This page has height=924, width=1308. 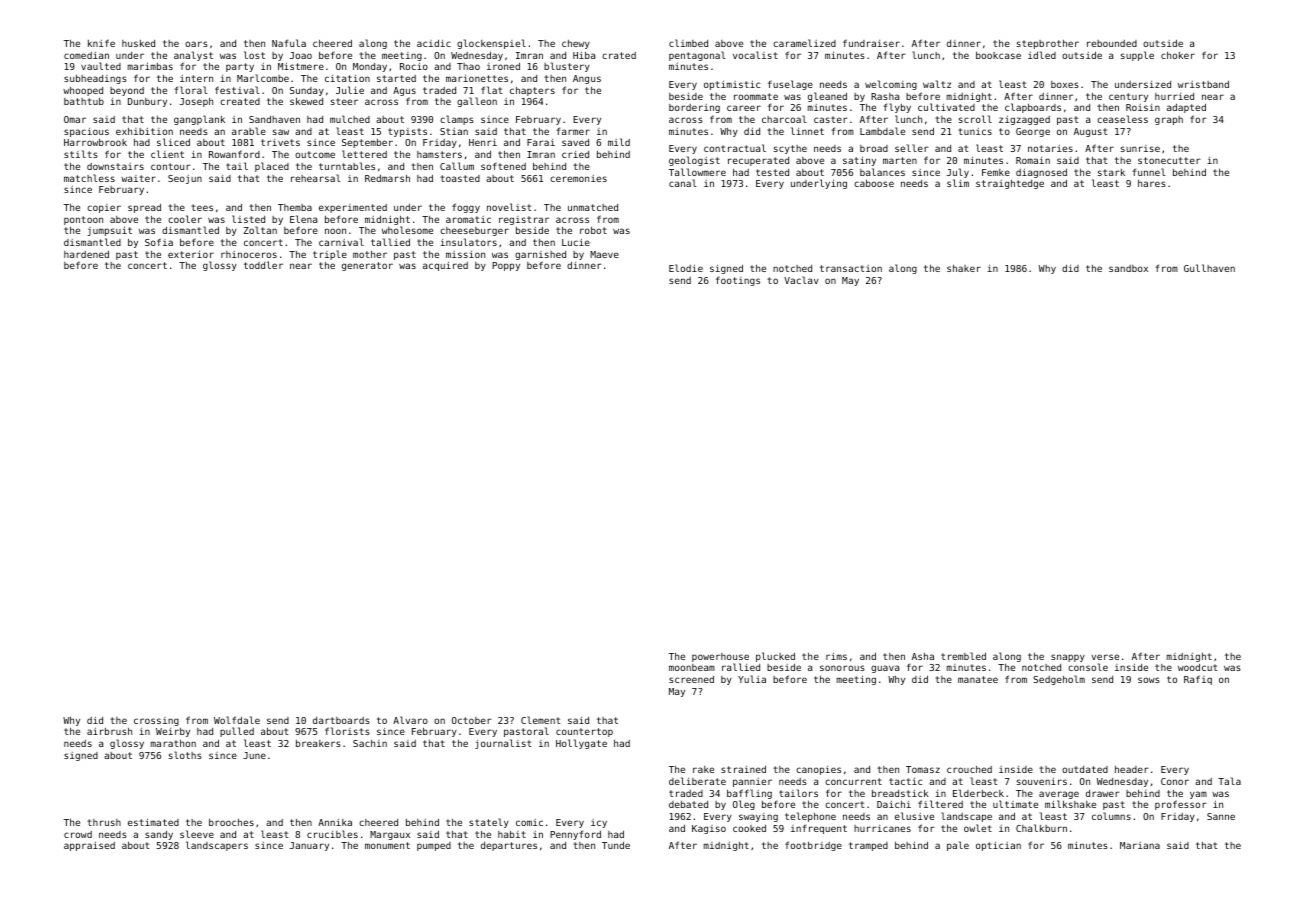 I want to click on crossing, so click(x=156, y=721).
